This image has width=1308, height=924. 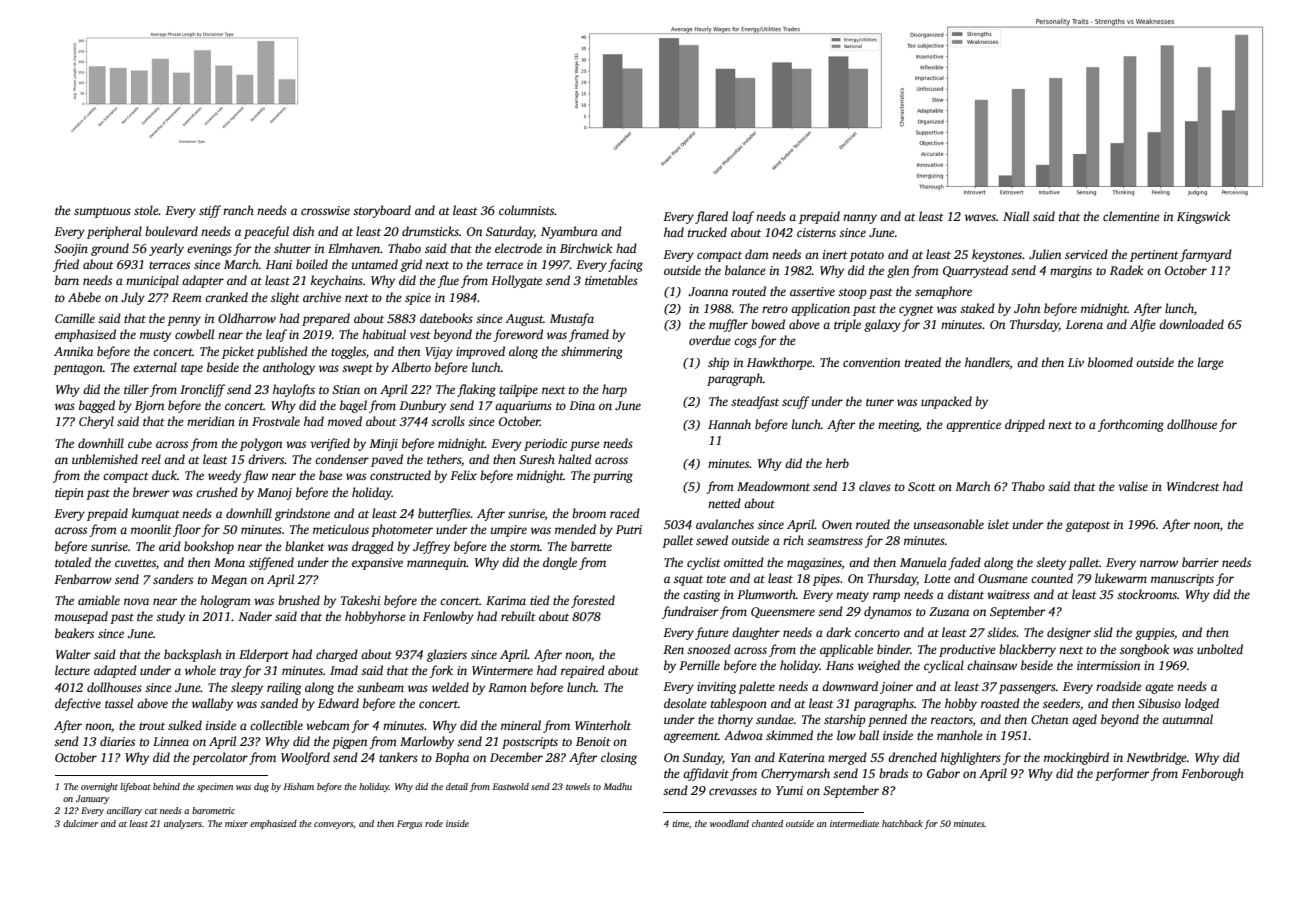 I want to click on pertinent, so click(x=1154, y=256).
